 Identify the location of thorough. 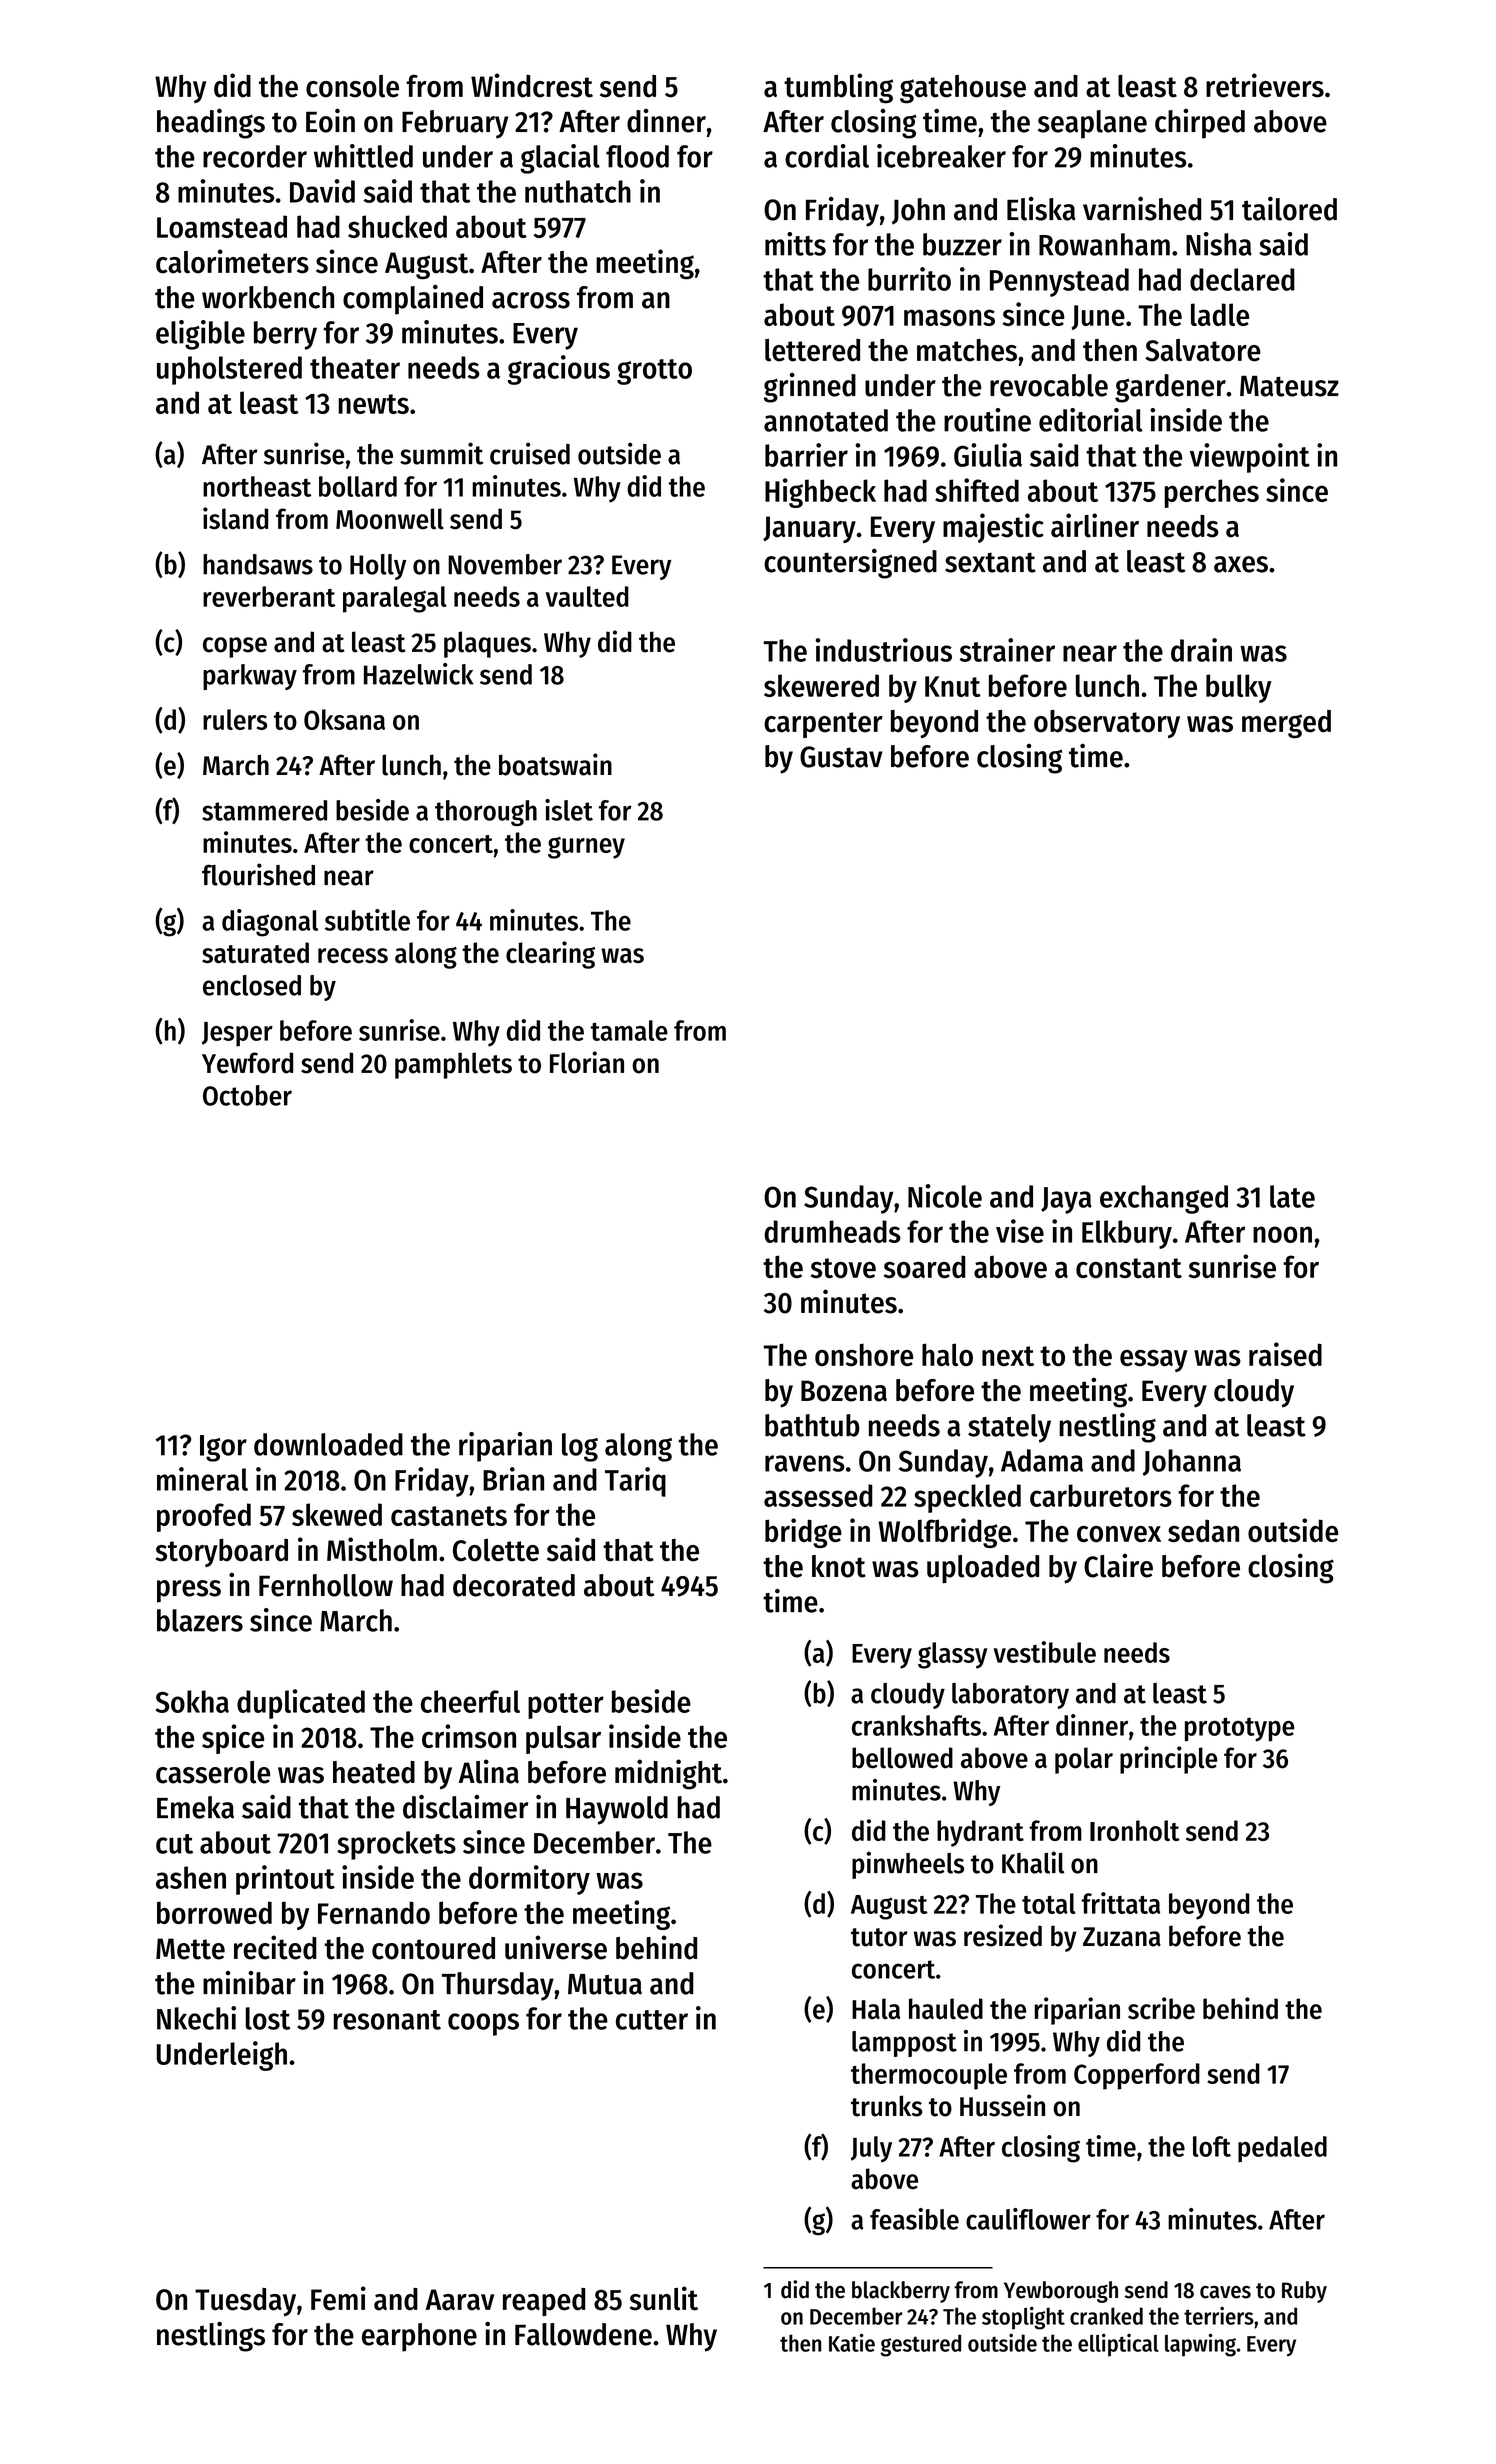
(486, 813).
